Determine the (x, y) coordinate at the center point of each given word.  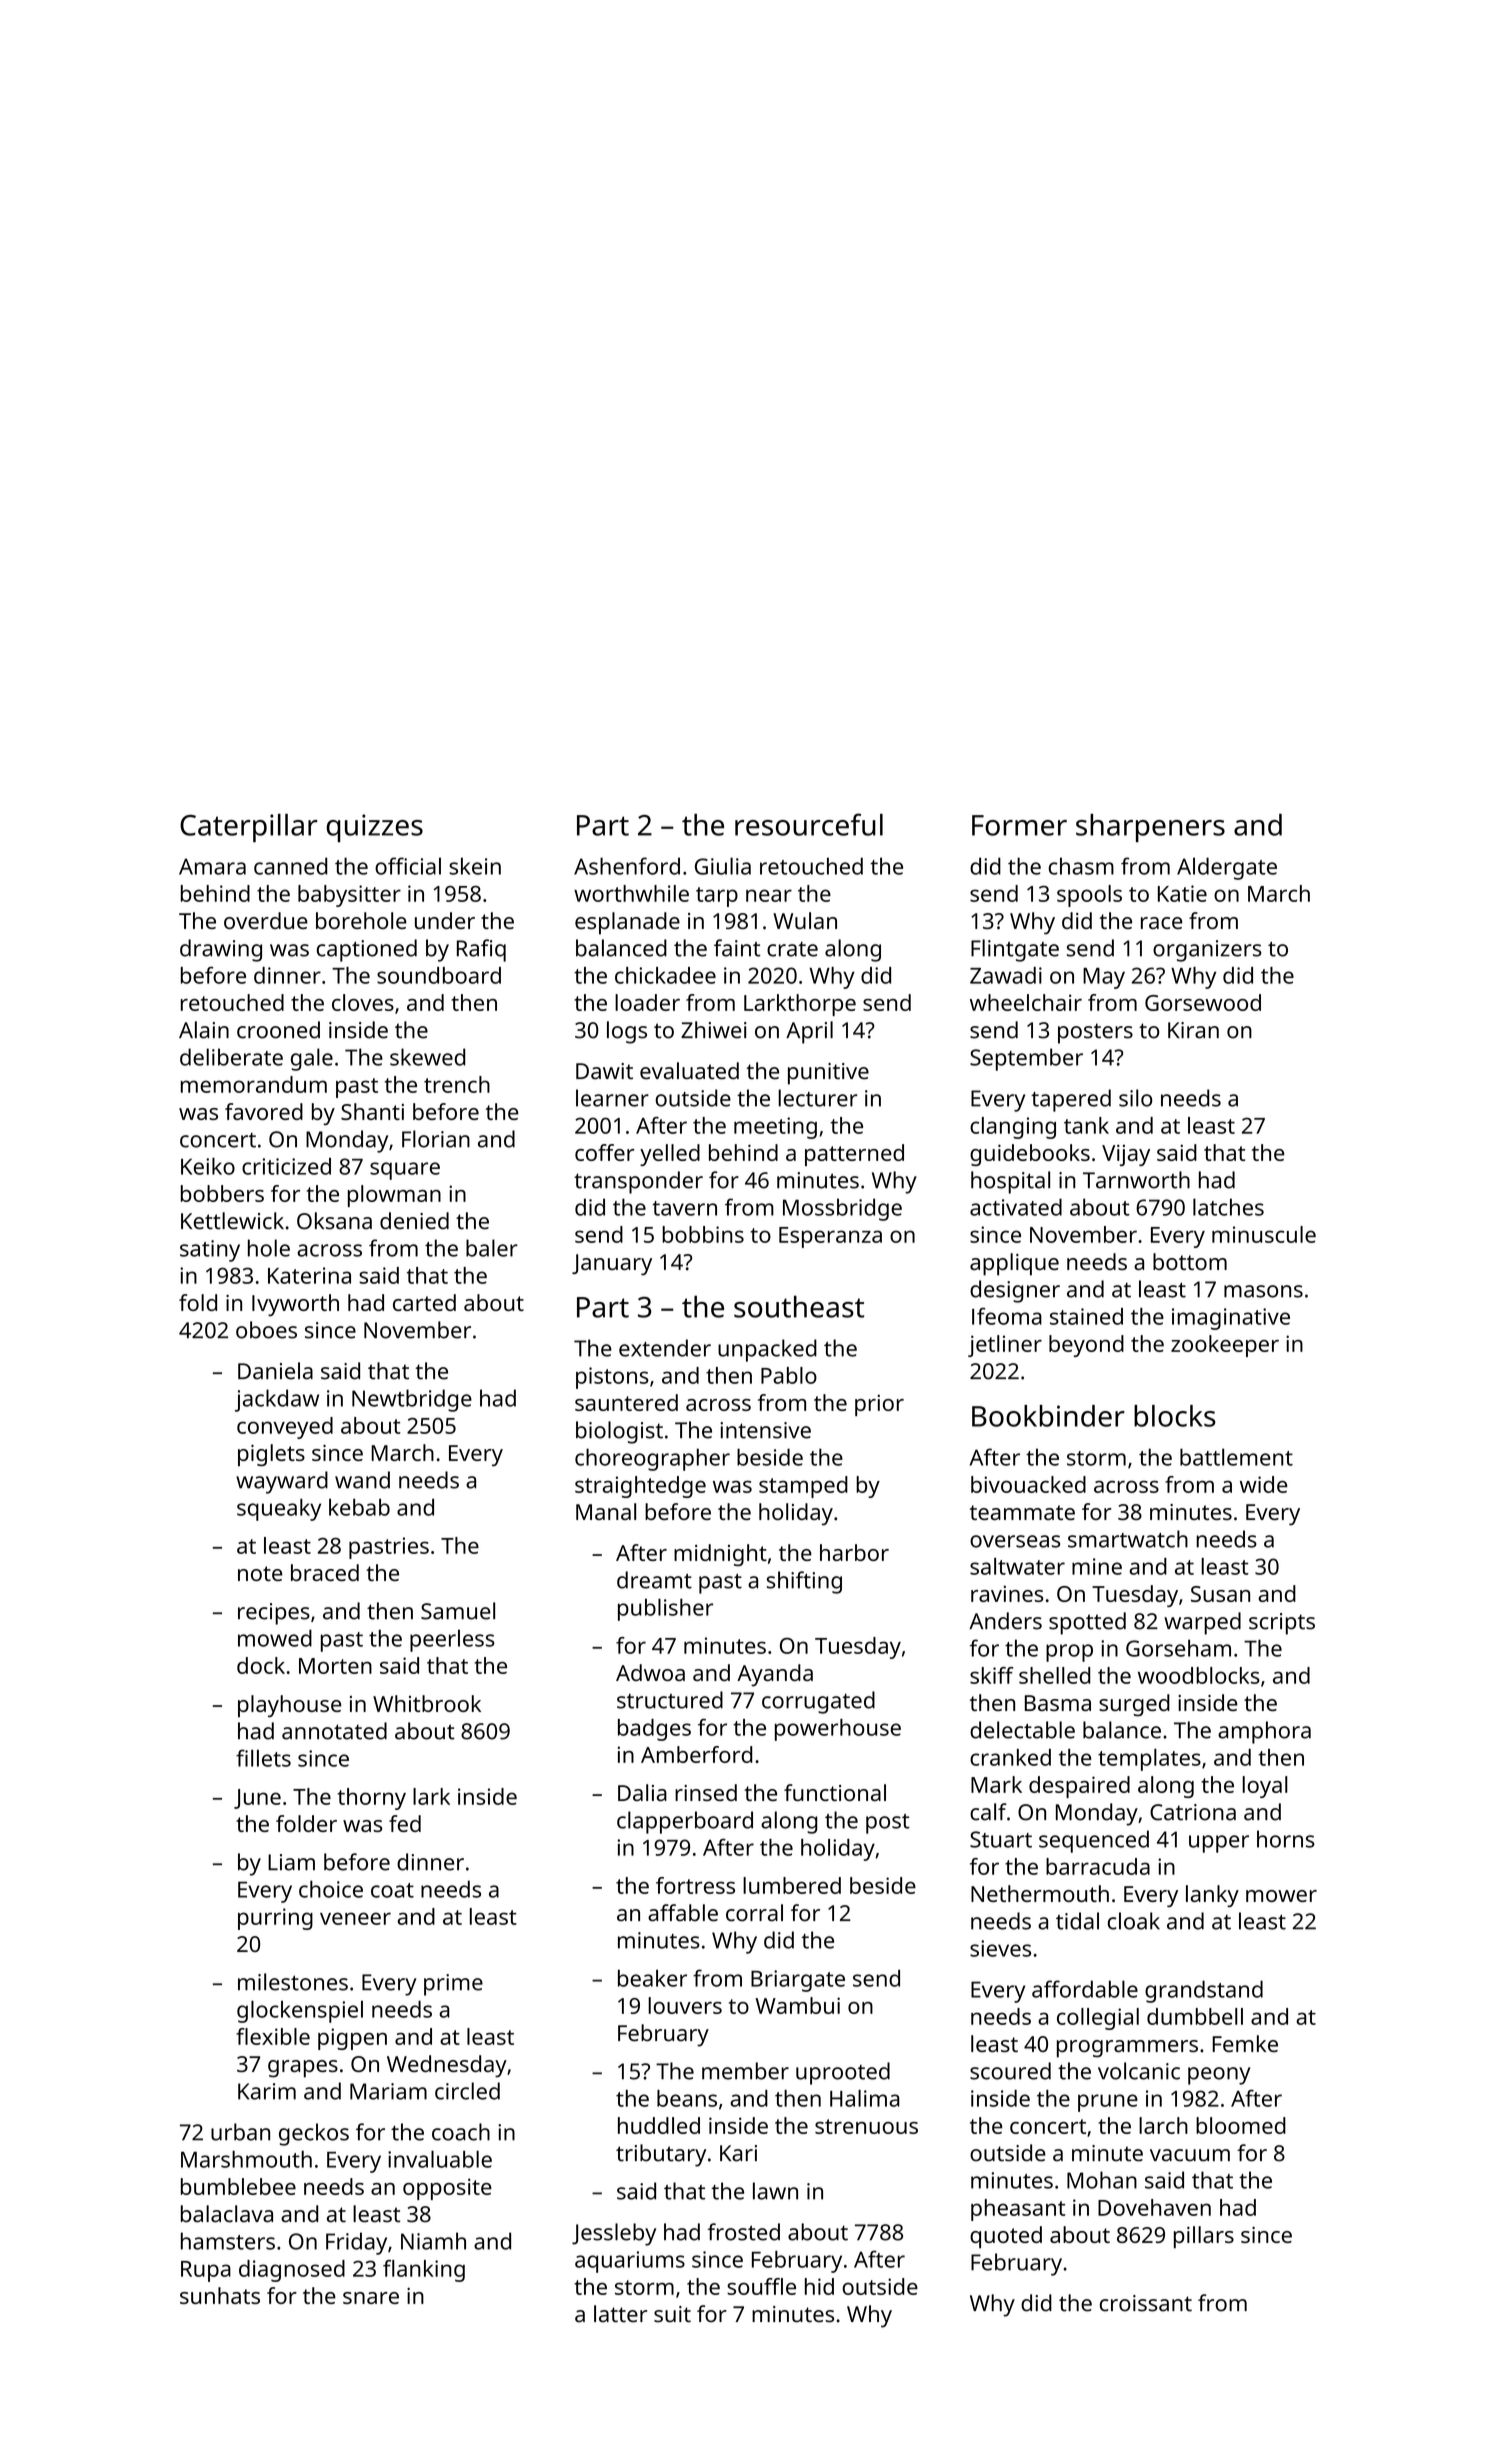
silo (1135, 1098)
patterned (854, 1155)
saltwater (1017, 1566)
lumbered (792, 1885)
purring (275, 1919)
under (445, 920)
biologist (619, 1432)
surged (1134, 1705)
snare (371, 2298)
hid (819, 2286)
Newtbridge (412, 1400)
